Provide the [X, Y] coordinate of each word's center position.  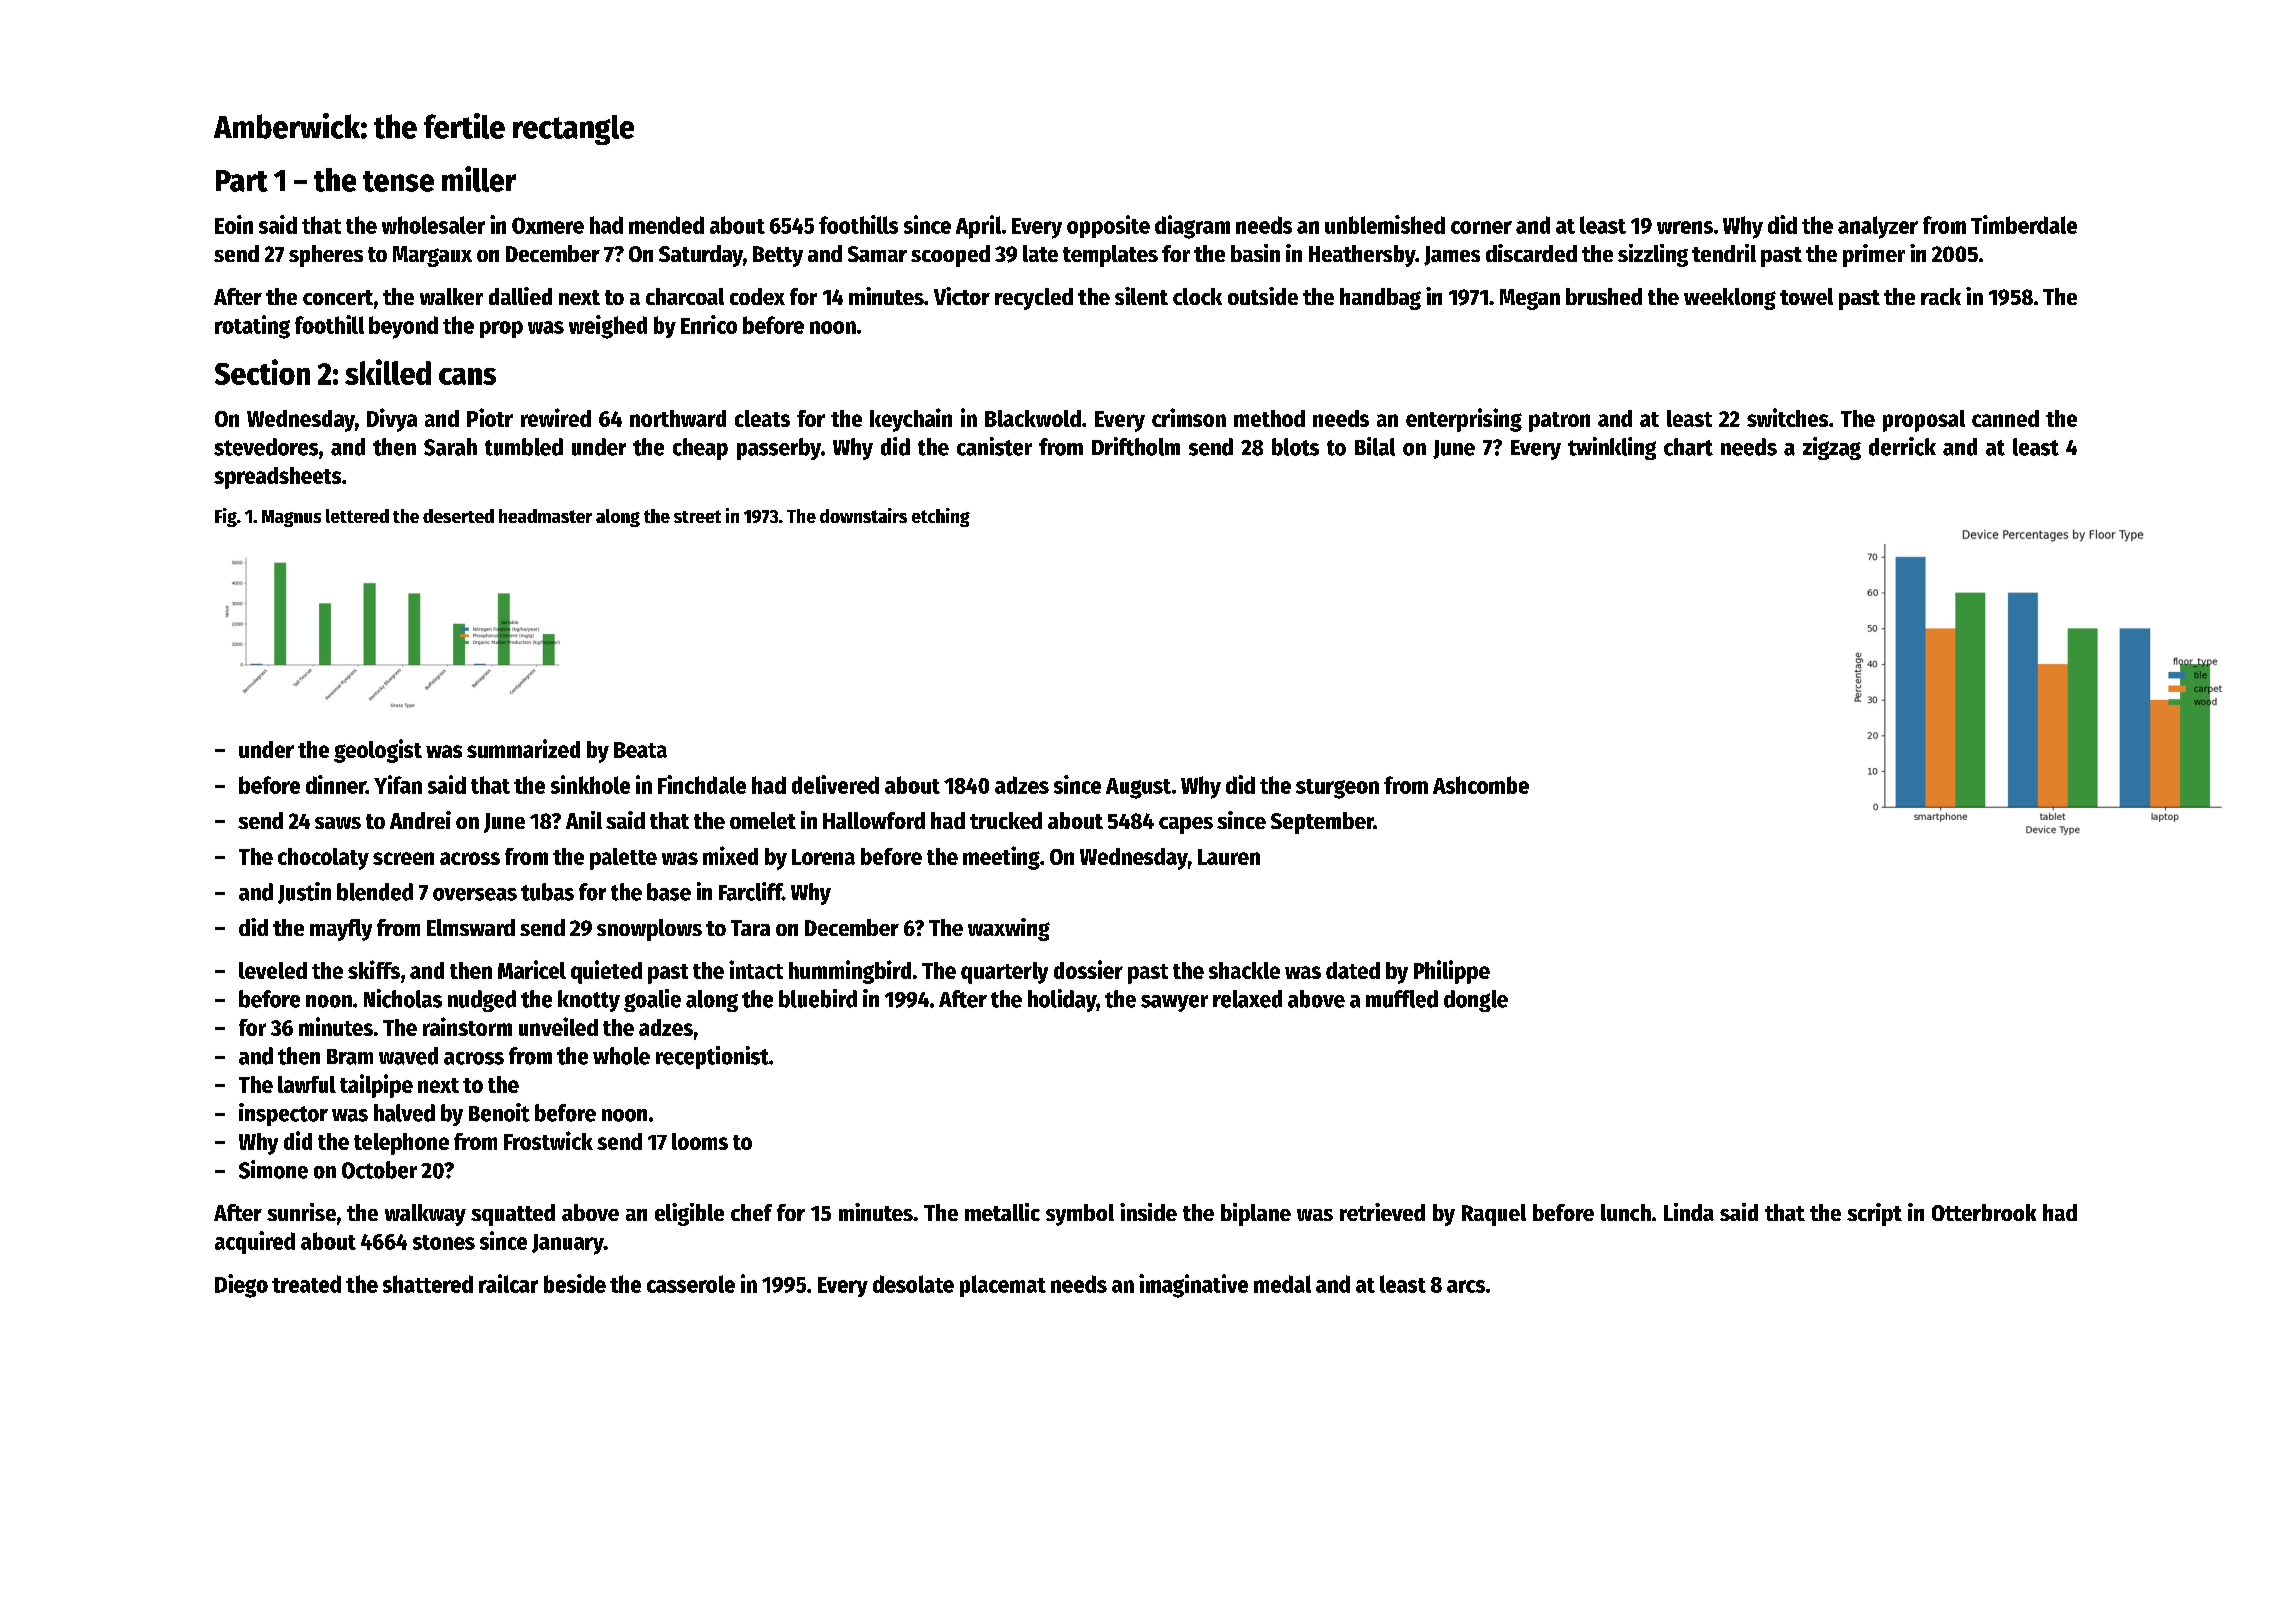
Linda [1689, 1212]
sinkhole [590, 784]
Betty [778, 256]
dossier [1088, 969]
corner [1481, 227]
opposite [1108, 226]
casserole [691, 1284]
